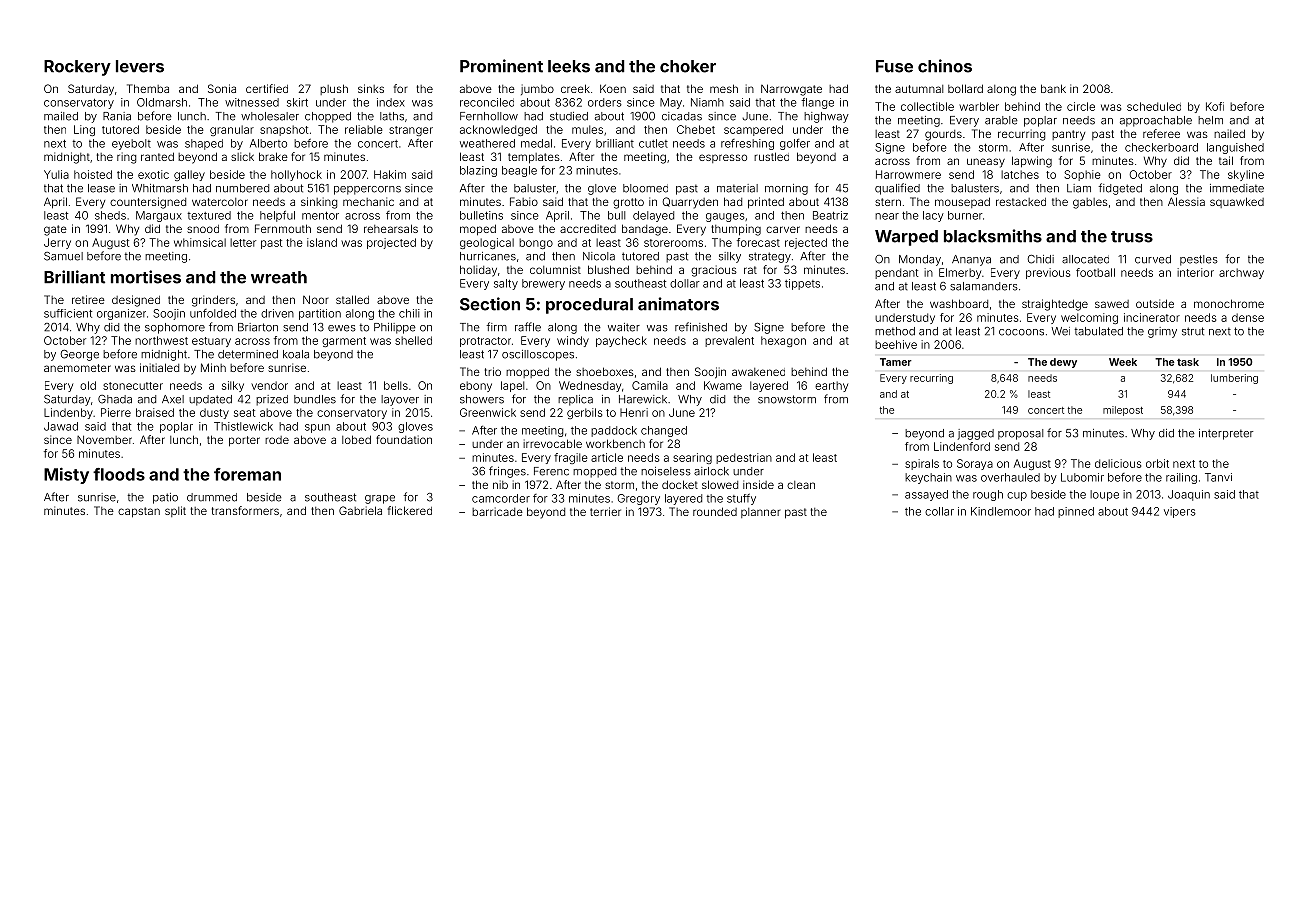 This screenshot has height=924, width=1308. What do you see at coordinates (1237, 202) in the screenshot?
I see `squawked` at bounding box center [1237, 202].
